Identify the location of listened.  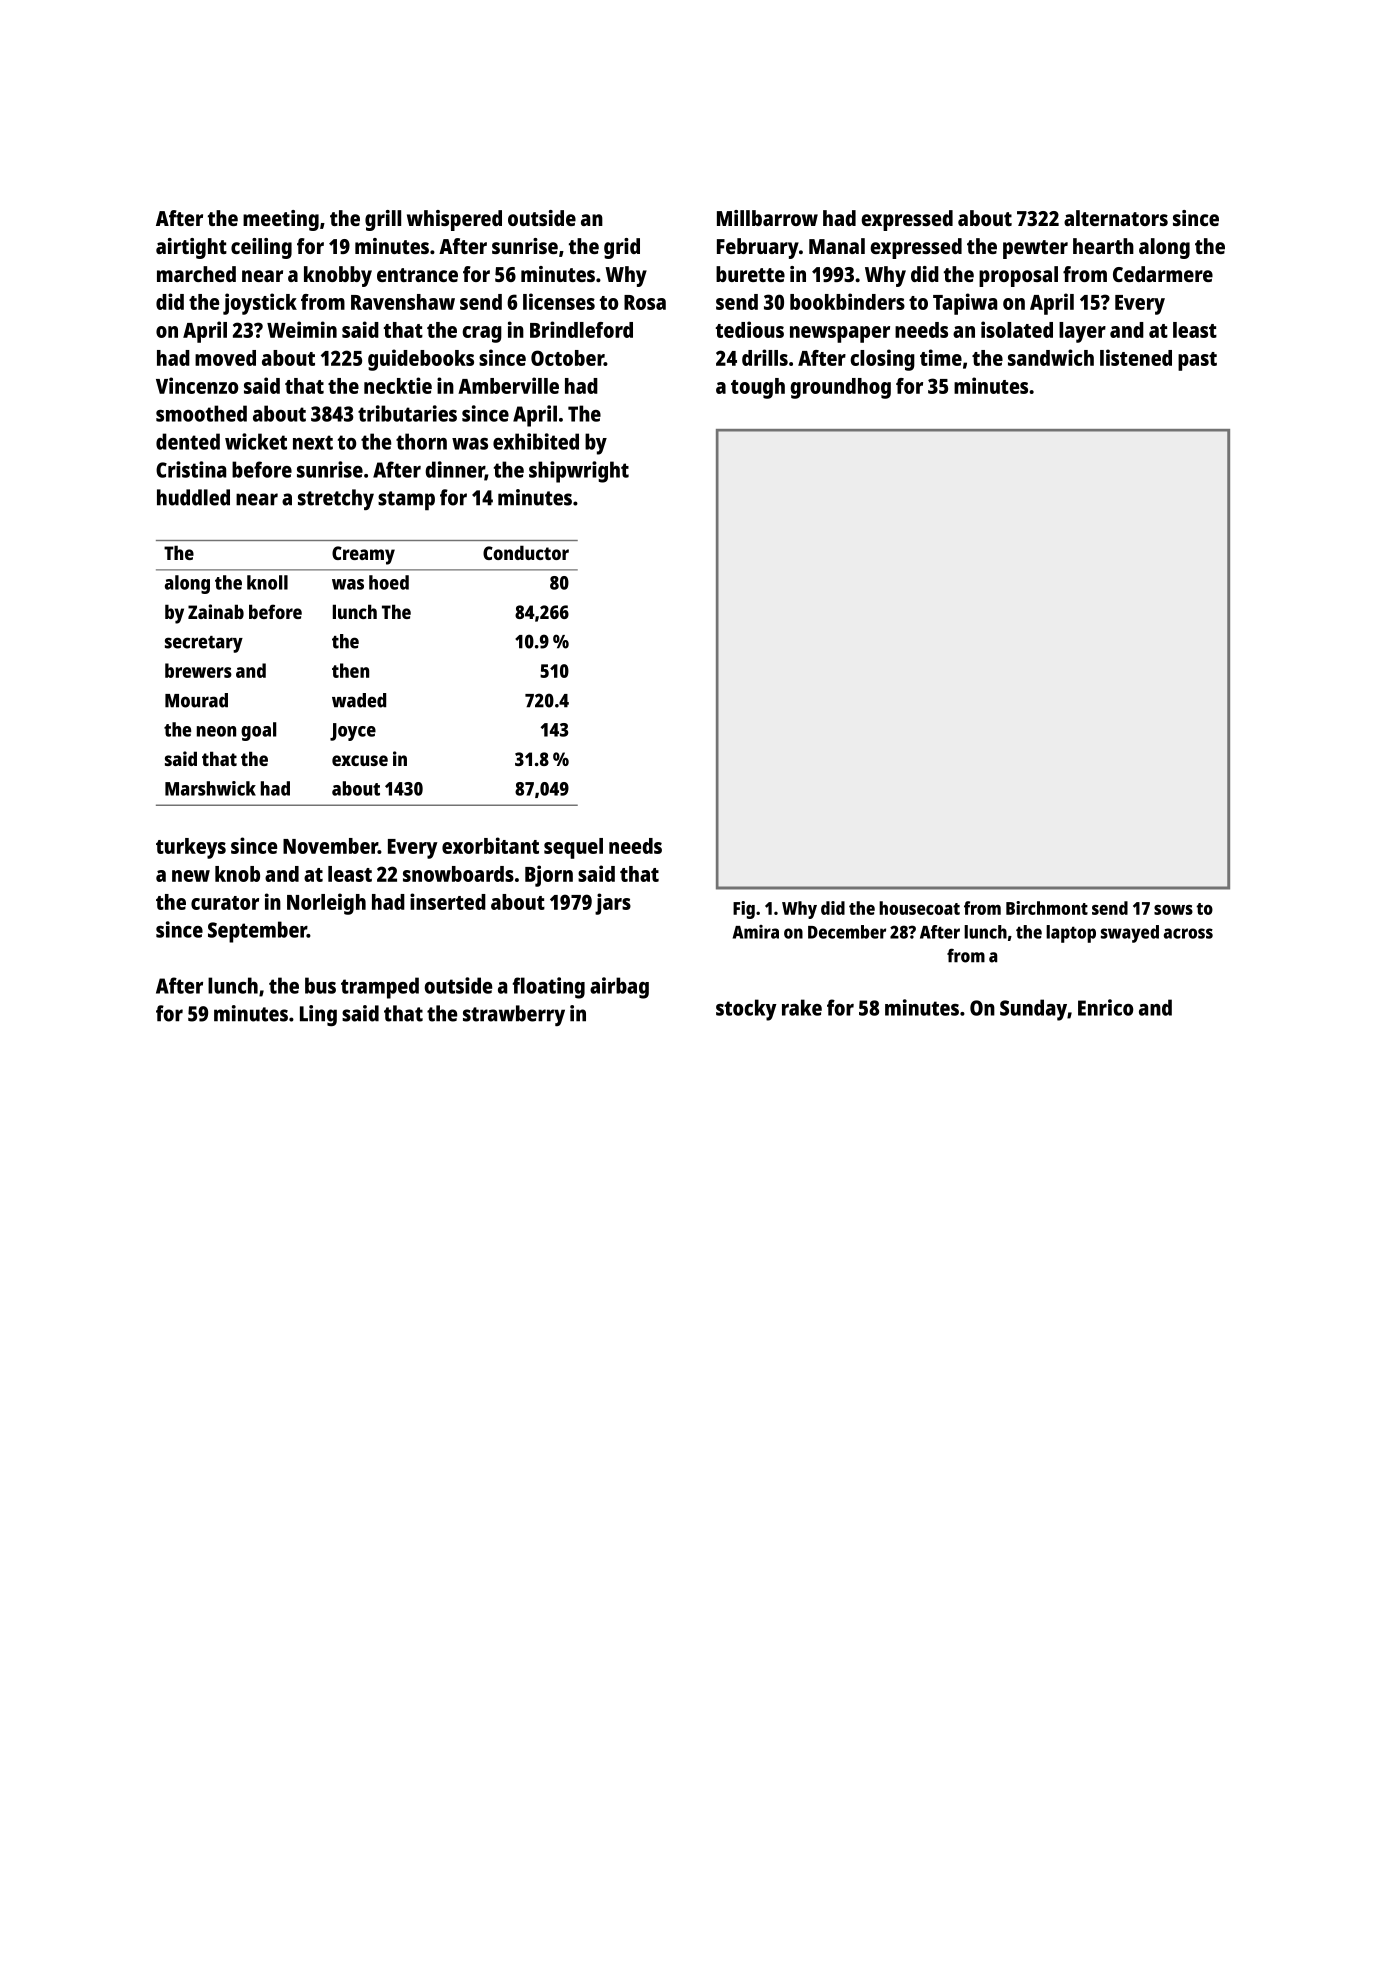
(1136, 357).
